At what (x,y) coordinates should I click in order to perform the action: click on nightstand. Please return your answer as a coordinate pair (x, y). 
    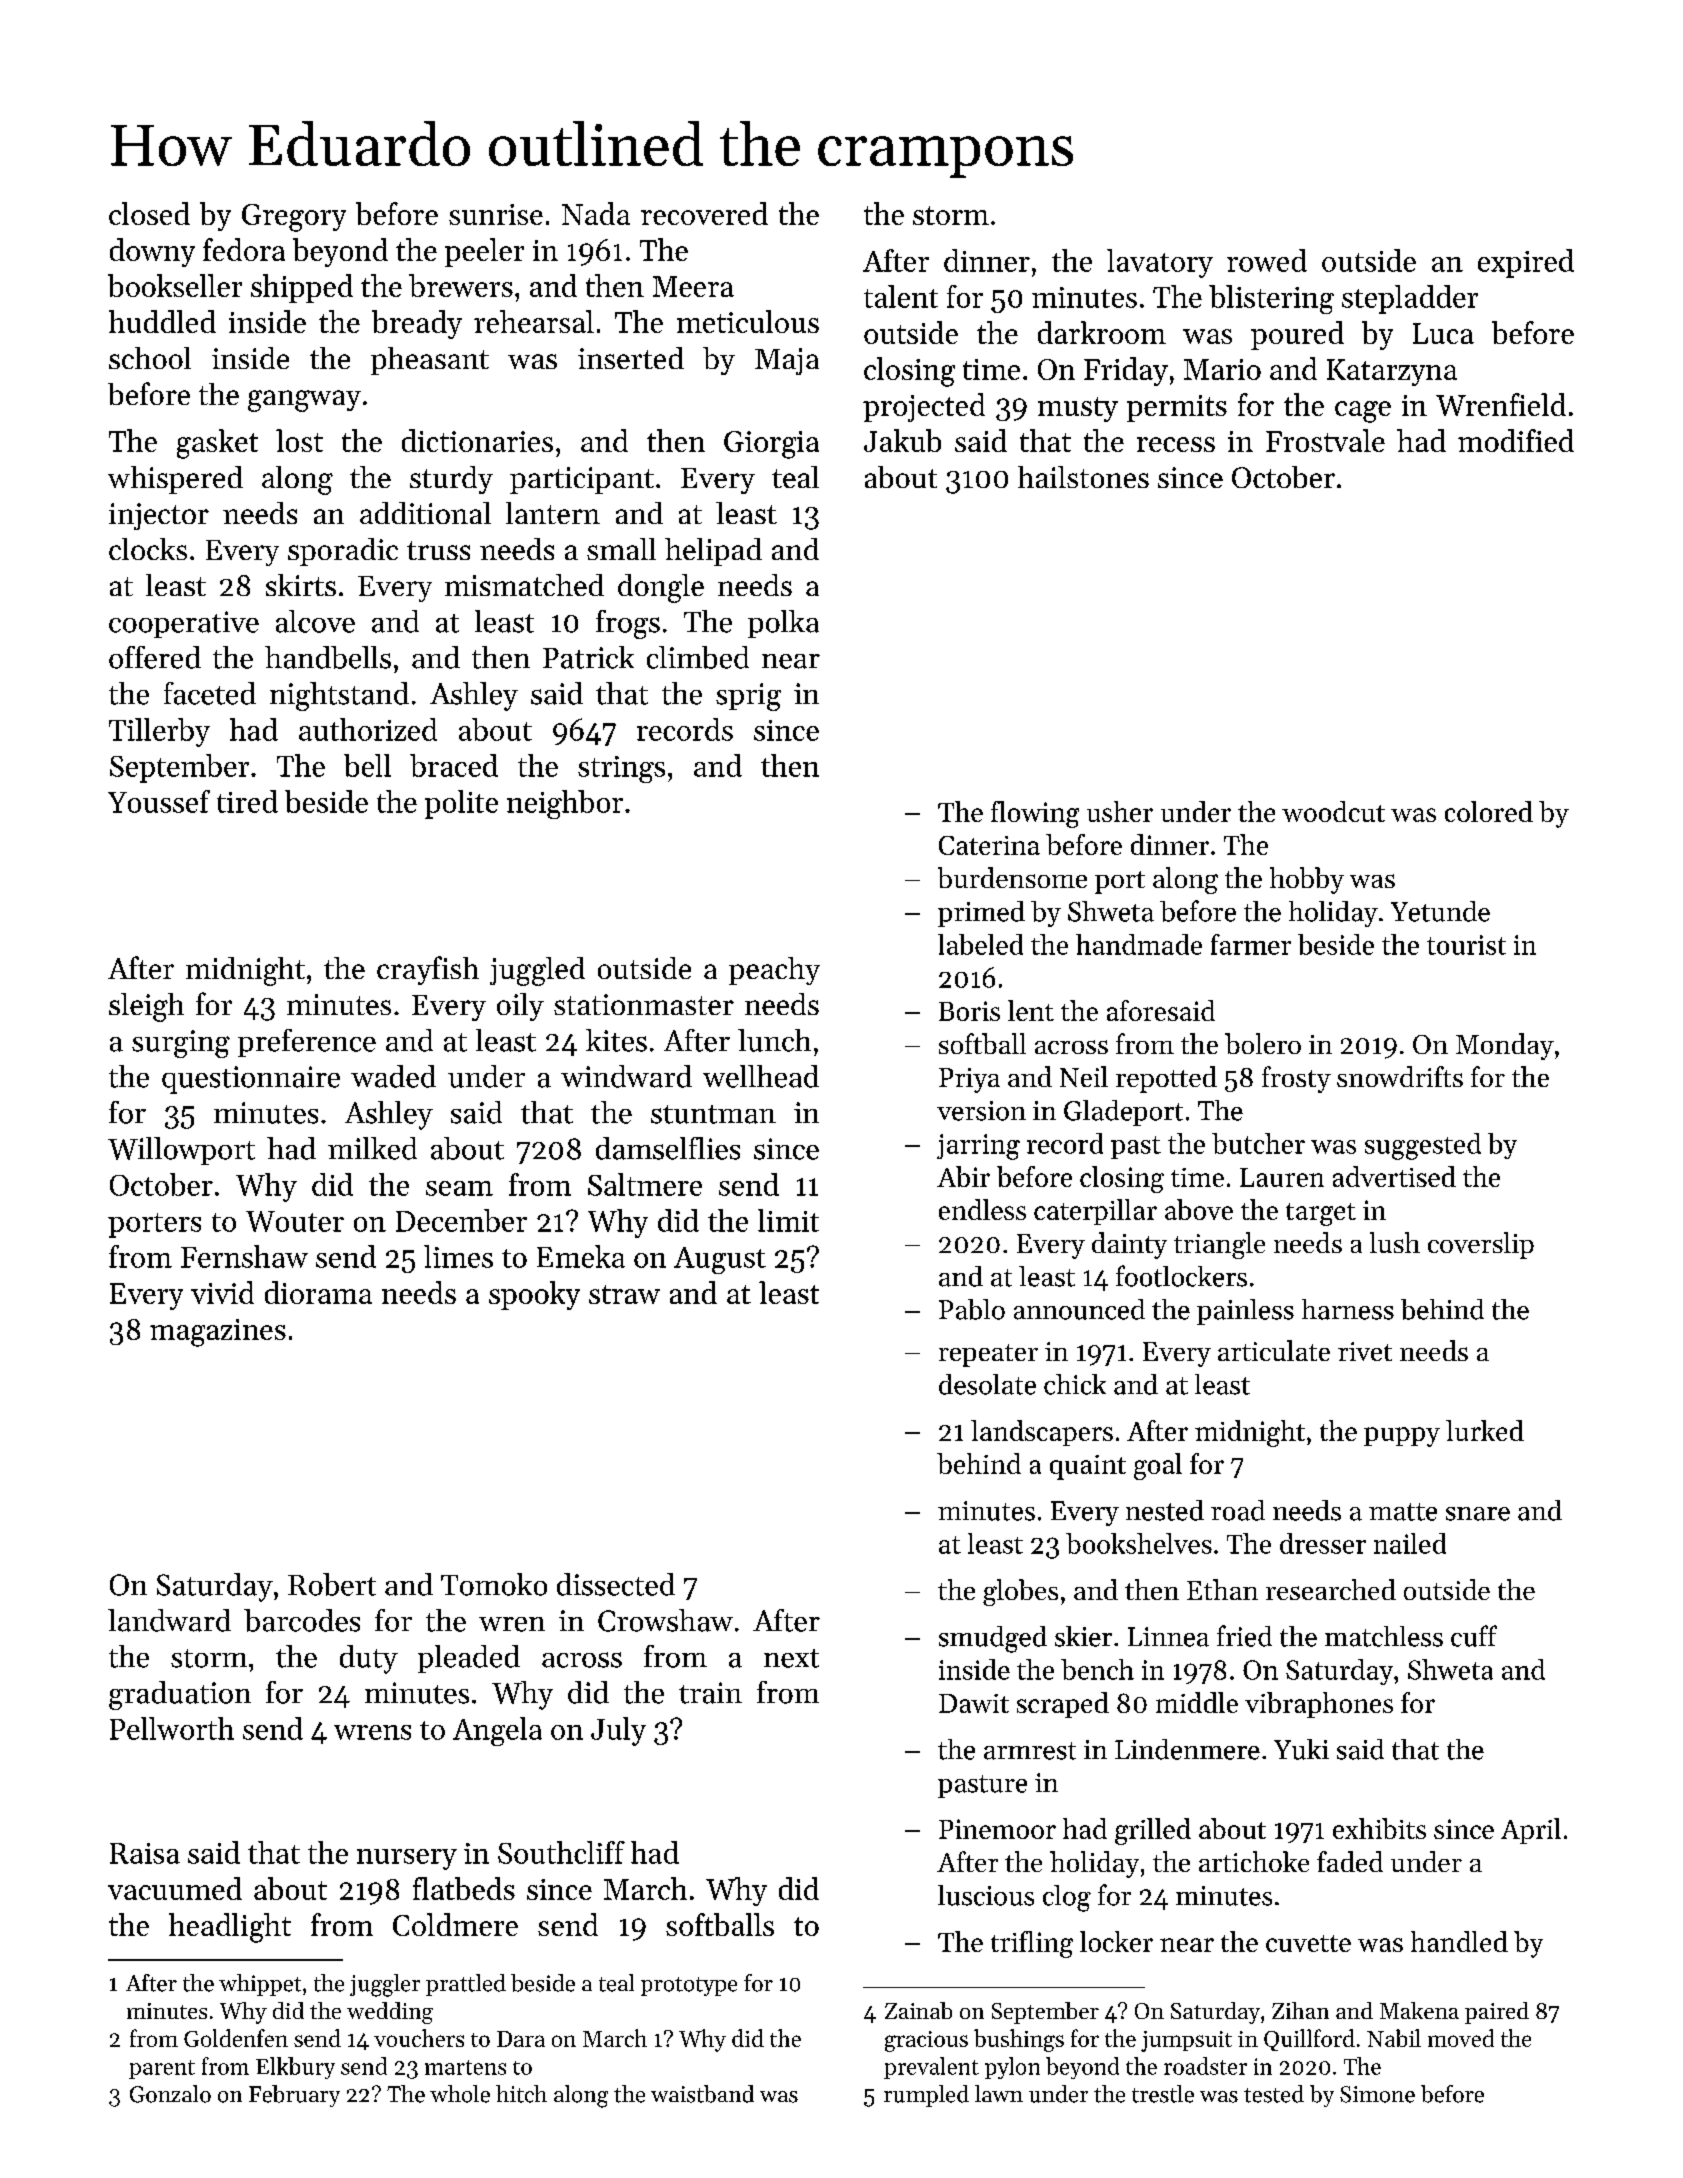
    Looking at the image, I should click on (339, 696).
